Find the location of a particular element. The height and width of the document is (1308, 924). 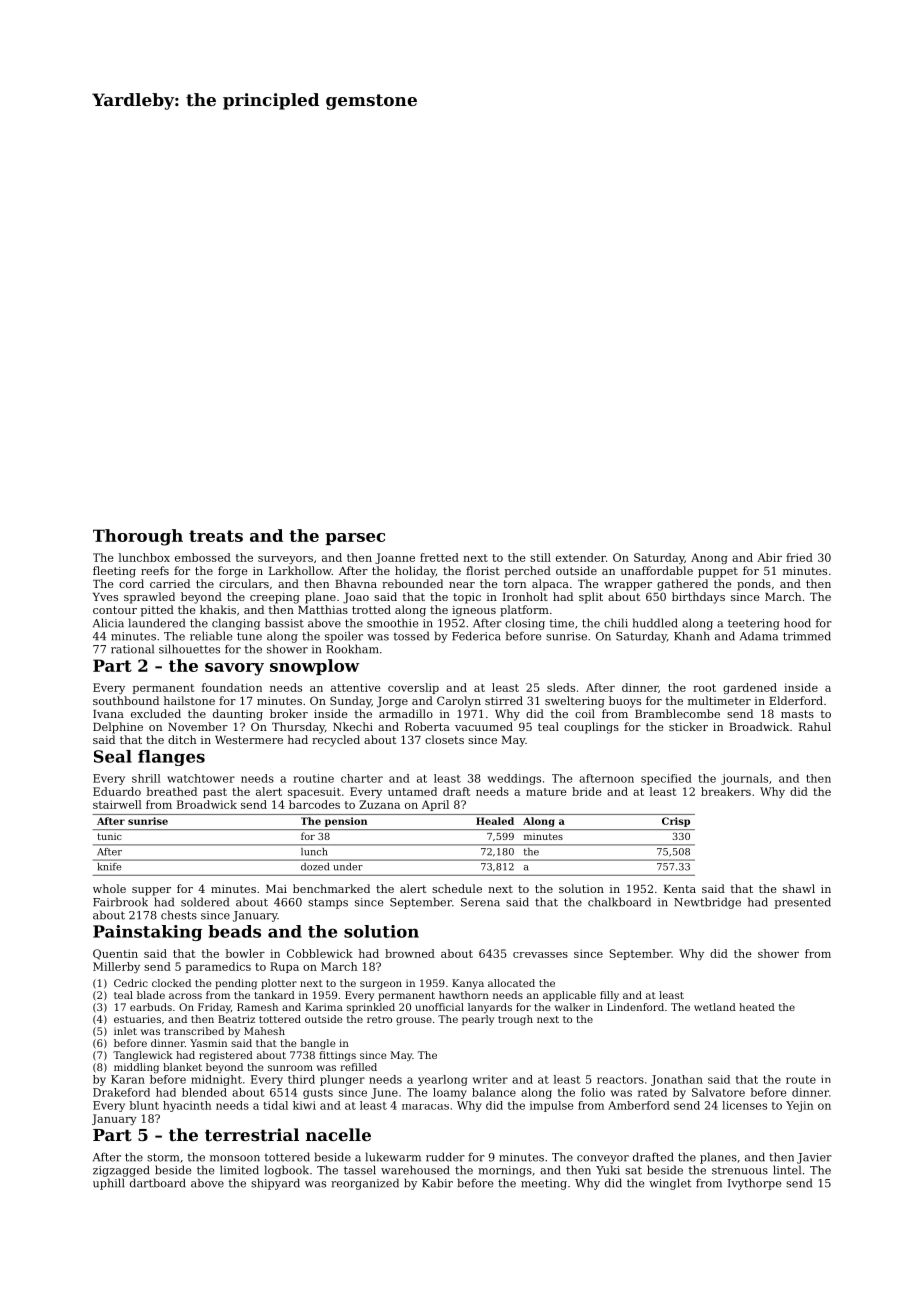

routine is located at coordinates (313, 778).
